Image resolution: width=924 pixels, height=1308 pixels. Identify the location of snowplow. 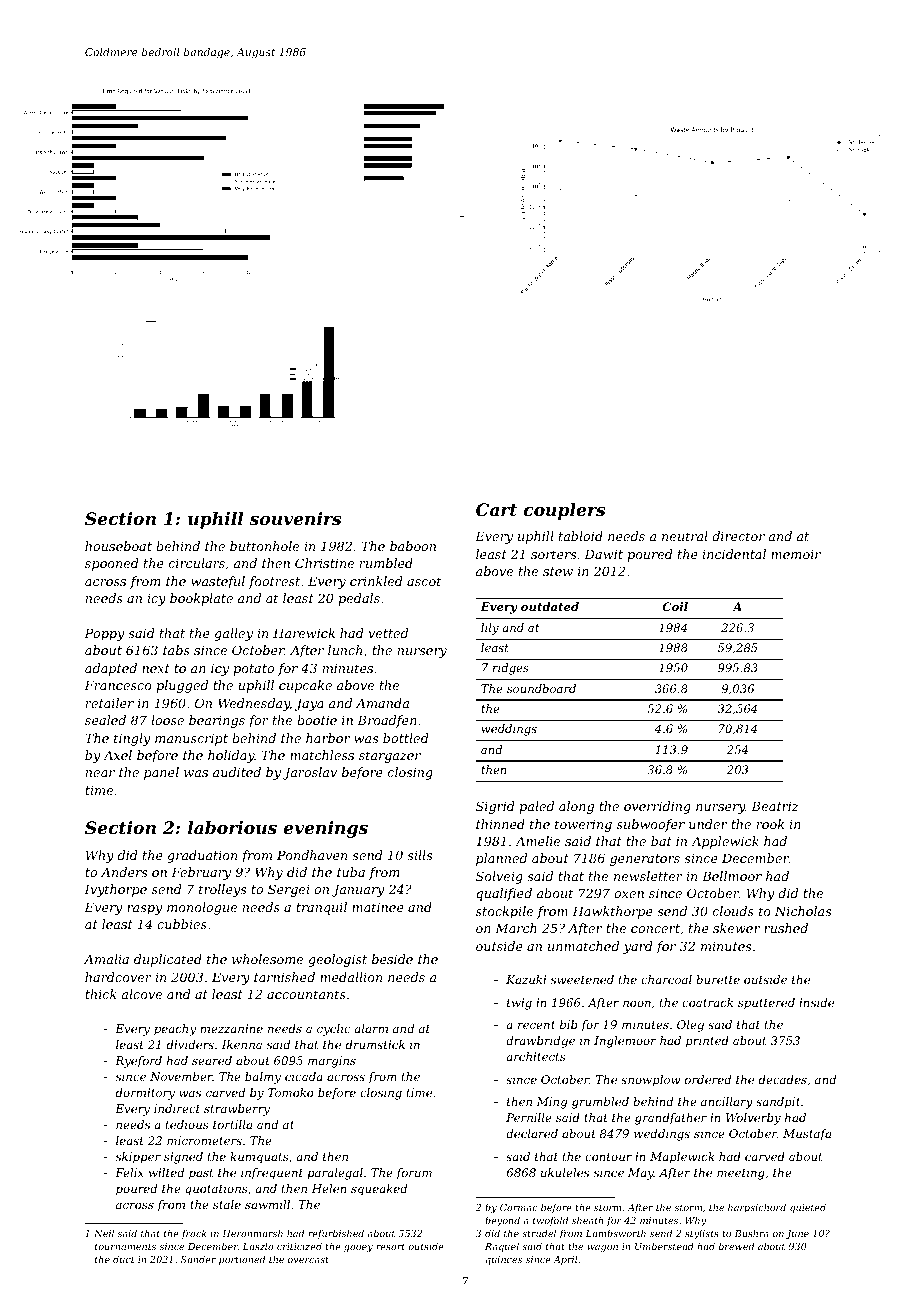
(650, 1081).
